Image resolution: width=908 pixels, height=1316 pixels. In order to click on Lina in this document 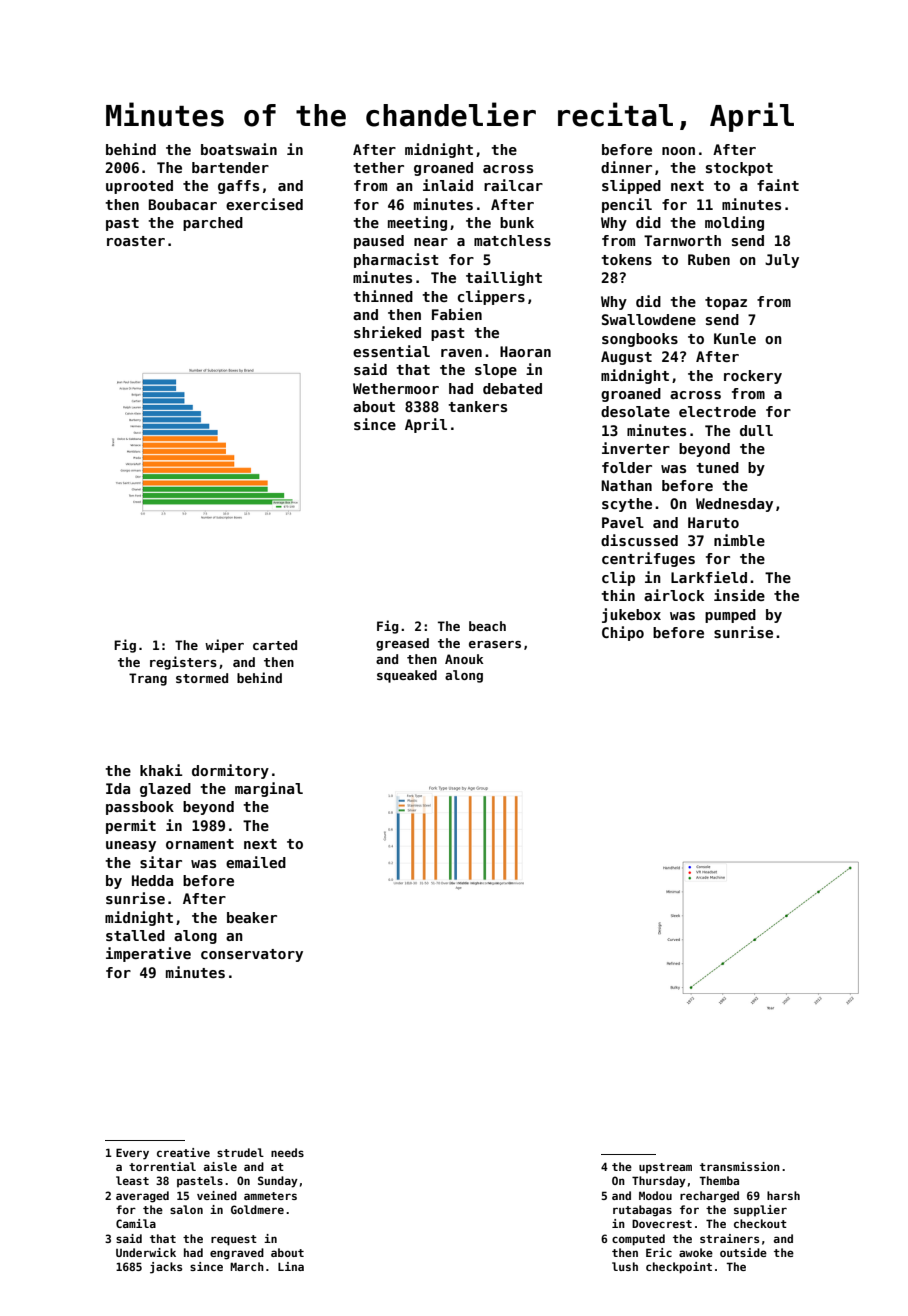, I will do `click(291, 1266)`.
